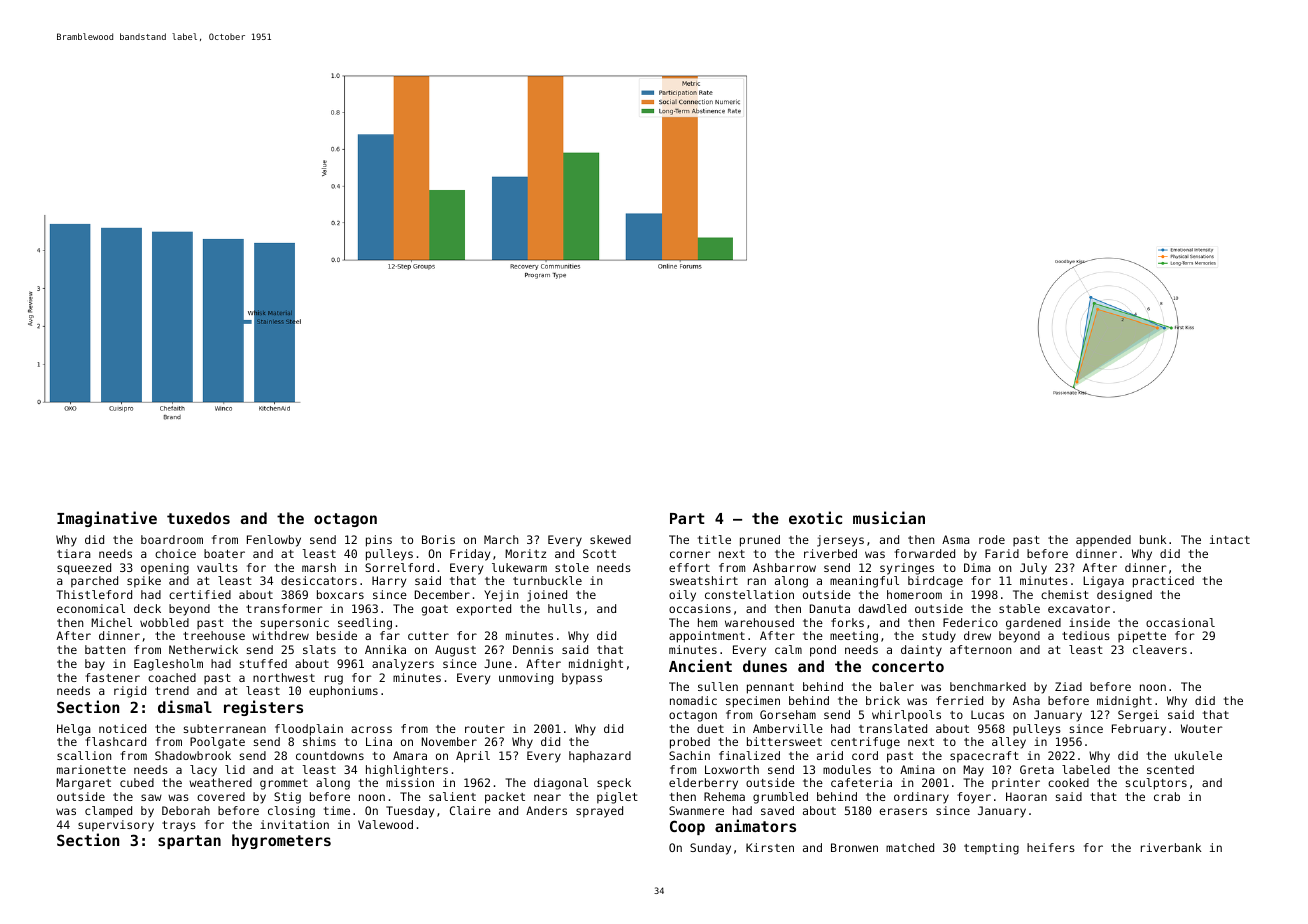 This image has height=924, width=1308. I want to click on unmoving, so click(526, 679).
